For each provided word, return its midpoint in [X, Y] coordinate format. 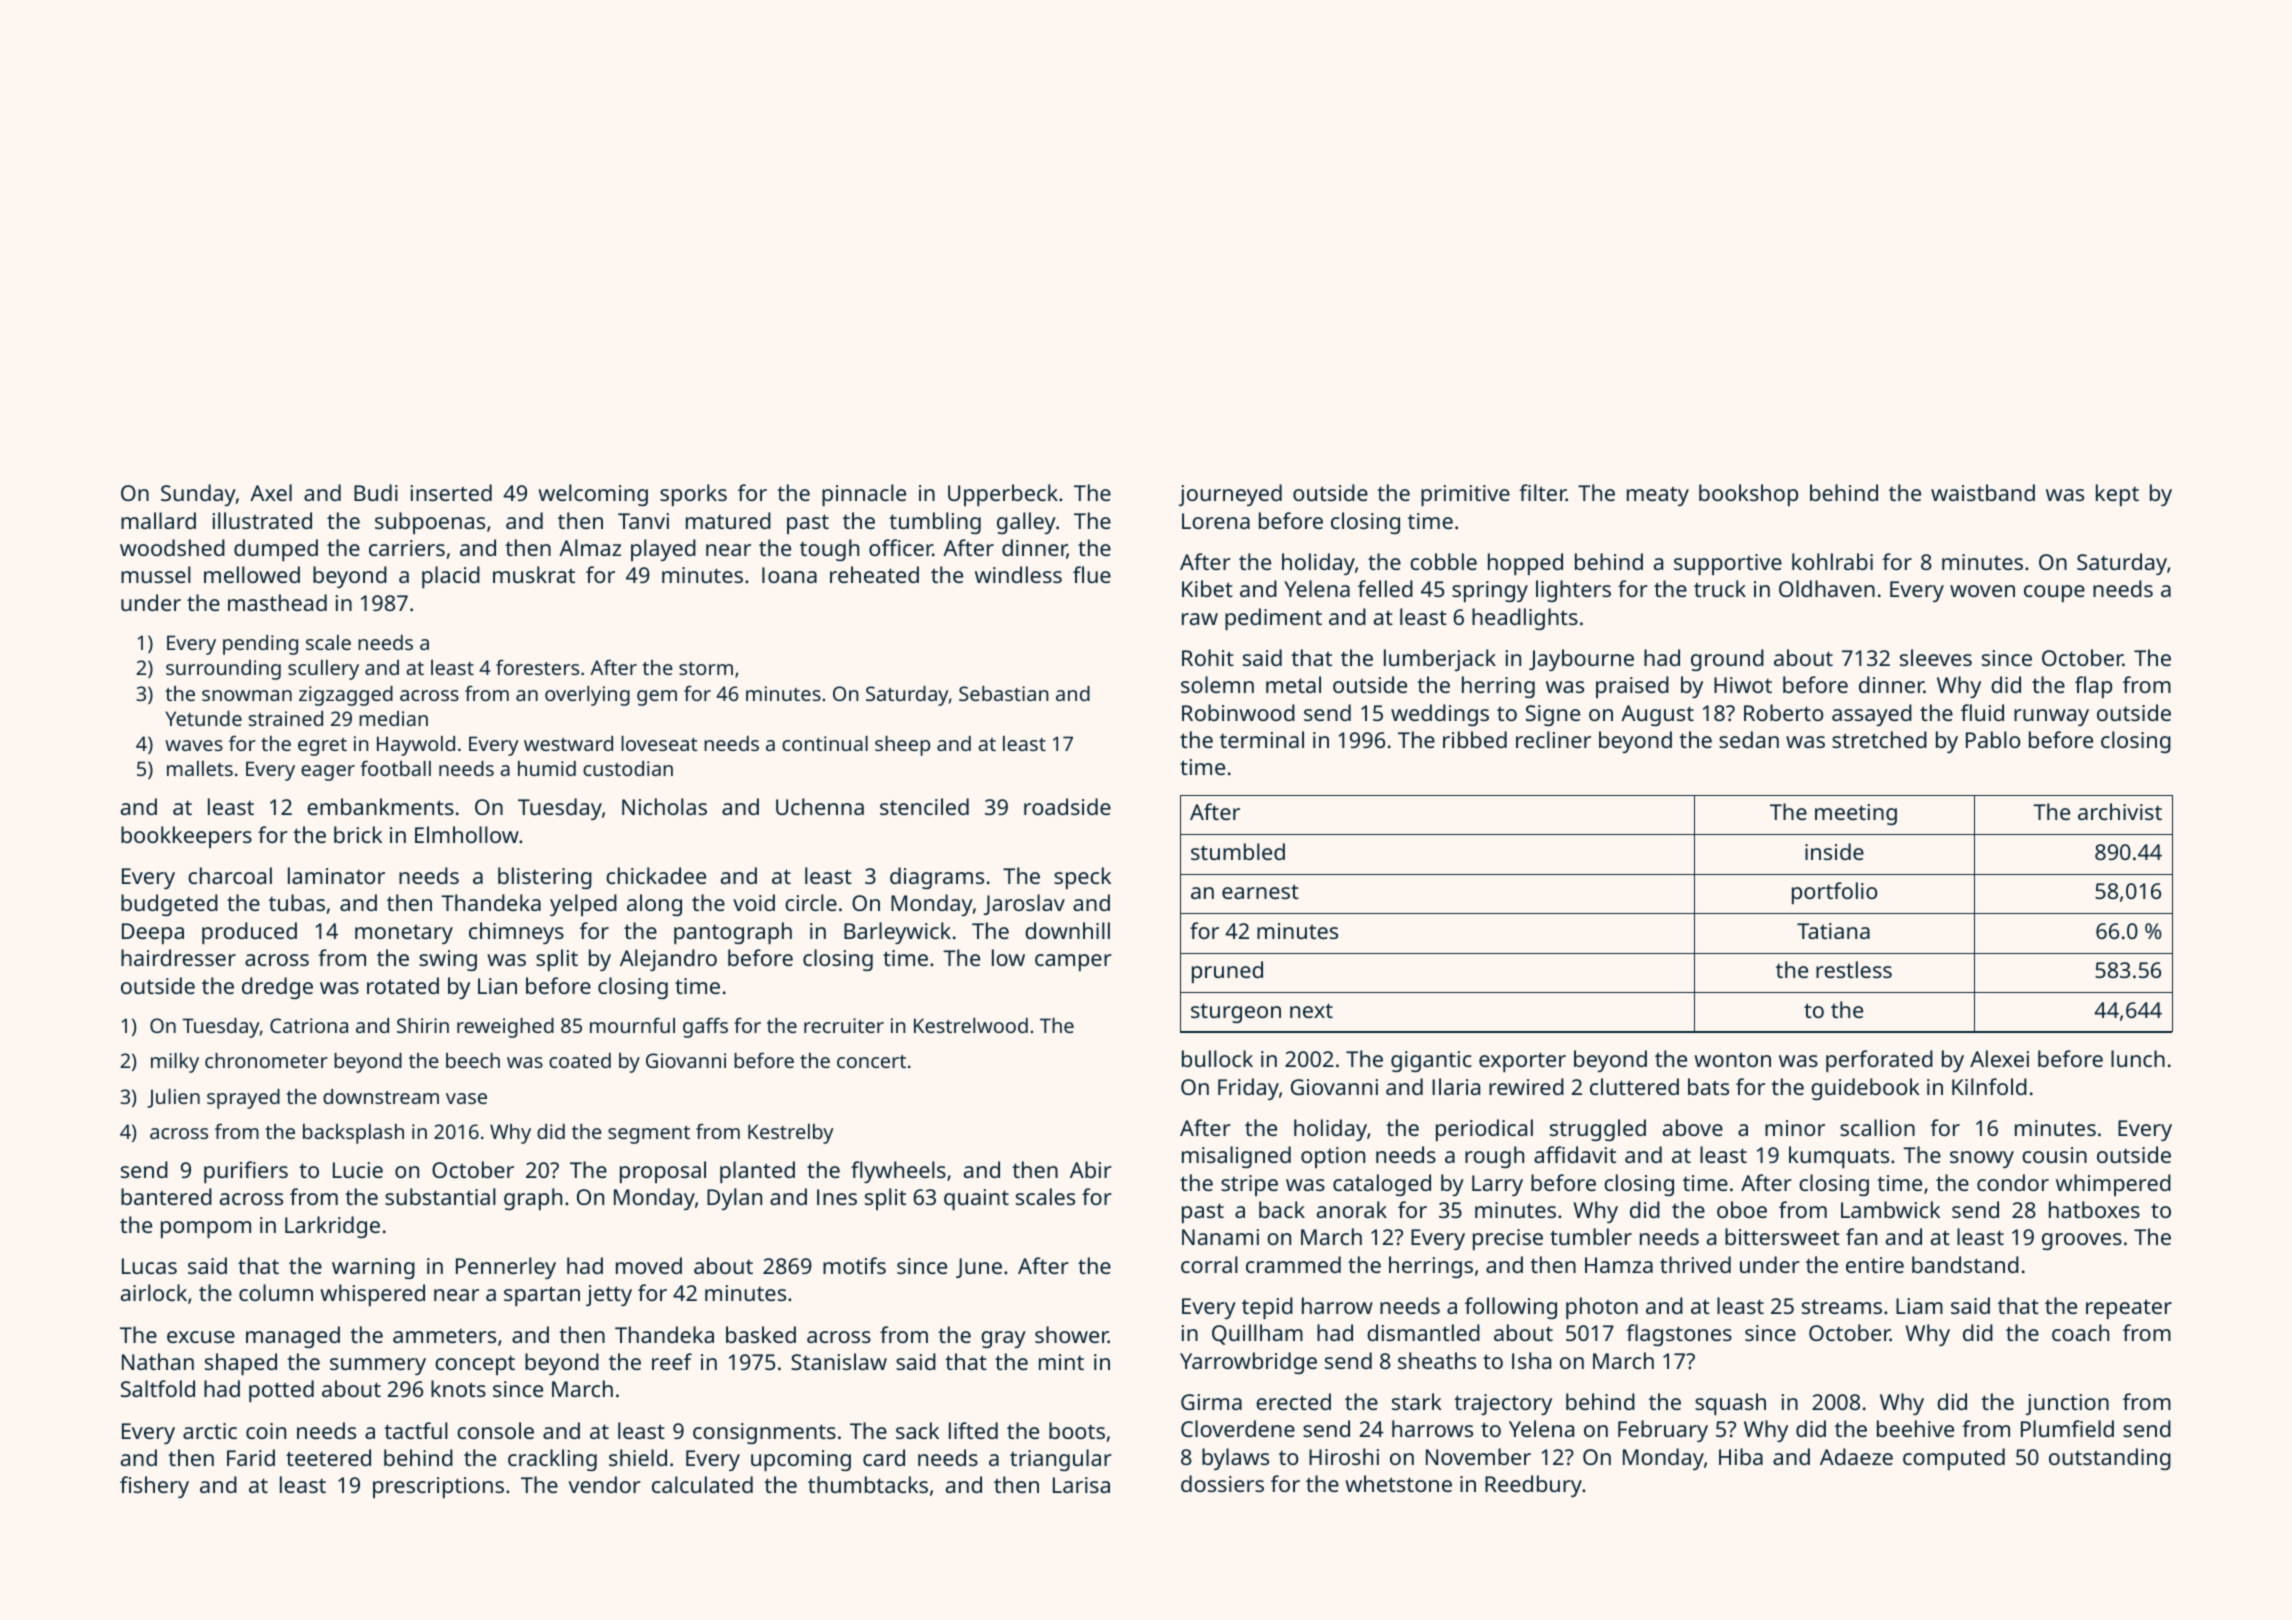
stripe [1249, 1185]
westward [568, 743]
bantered [166, 1196]
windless [1018, 574]
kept [2117, 495]
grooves [2082, 1241]
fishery [154, 1487]
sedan [1749, 739]
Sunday [198, 495]
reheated [874, 574]
